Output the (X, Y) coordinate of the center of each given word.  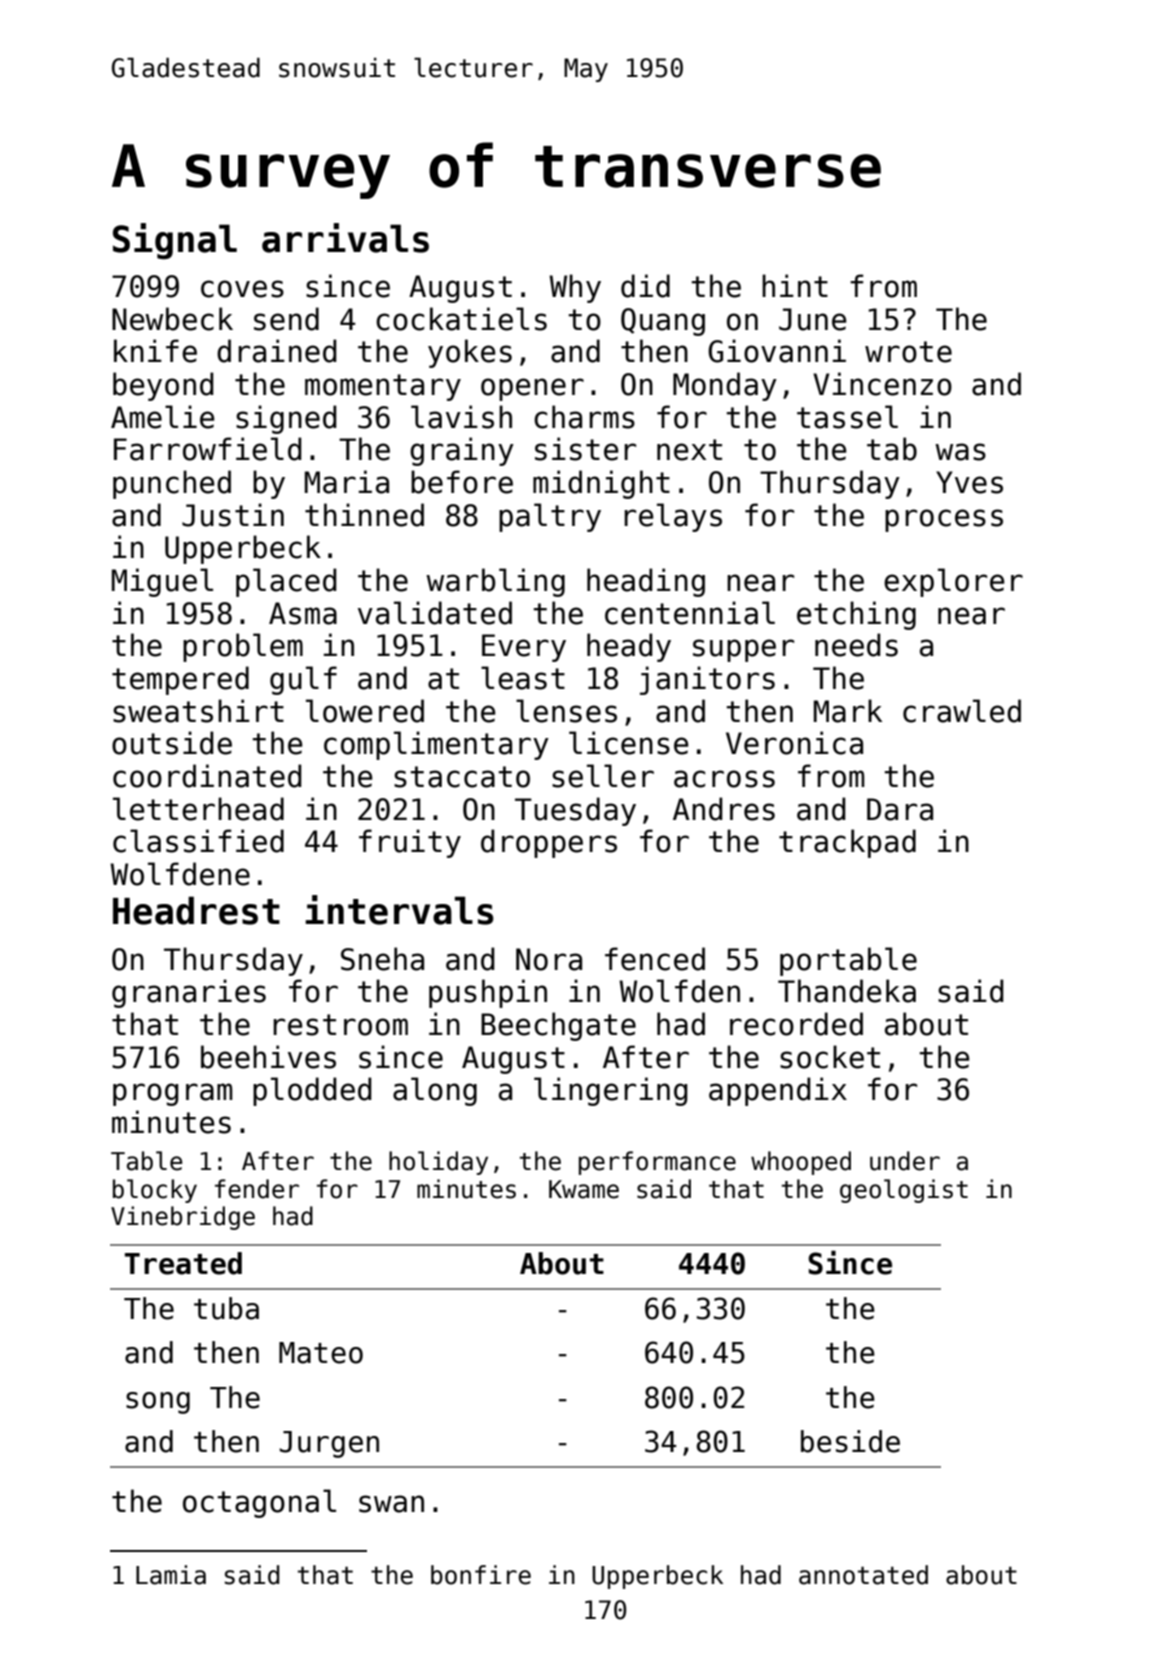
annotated (863, 1575)
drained (277, 351)
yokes (470, 353)
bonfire (481, 1575)
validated (435, 613)
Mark (848, 711)
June (813, 319)
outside (172, 743)
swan (391, 1504)
